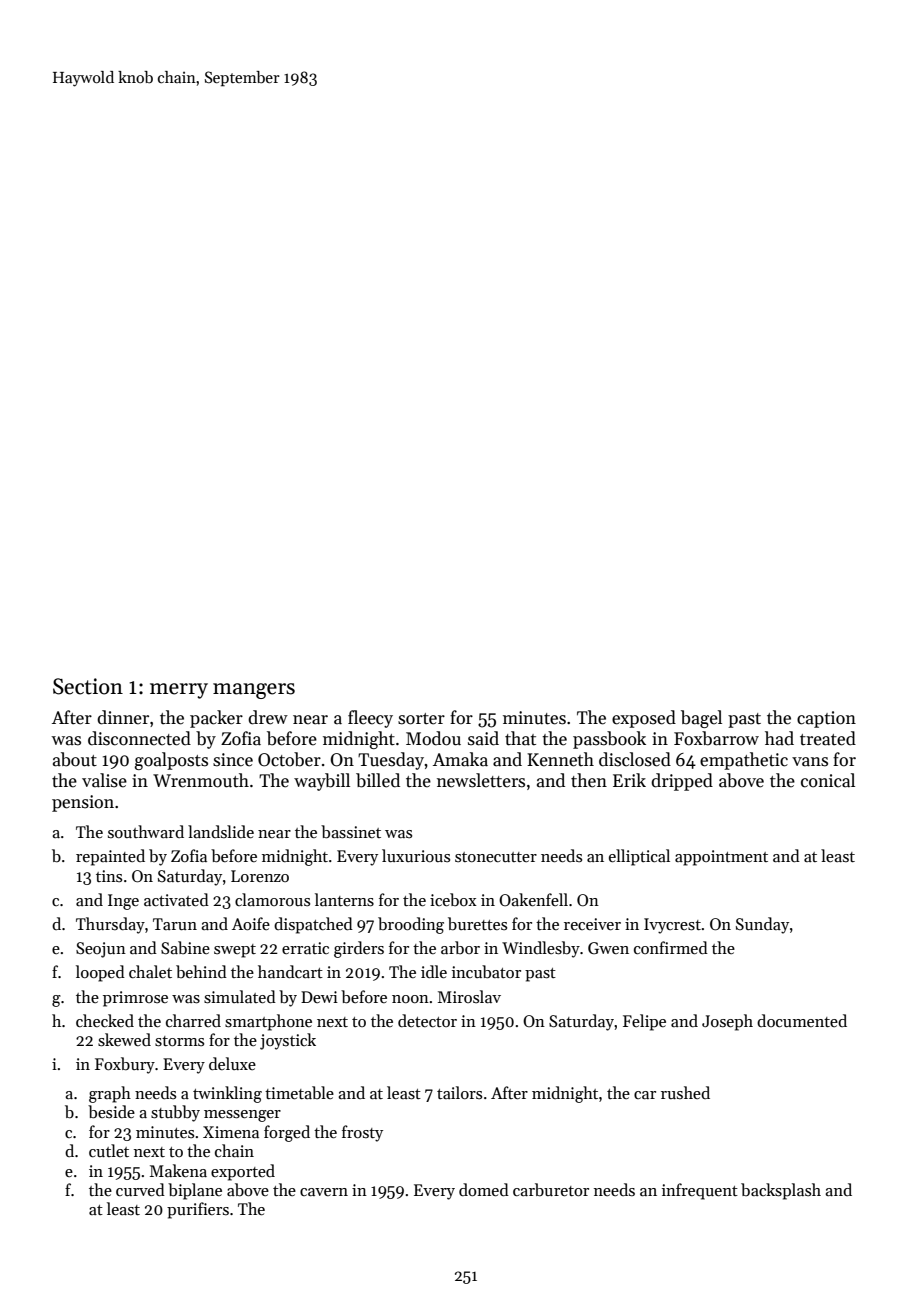  I want to click on Seojun, so click(101, 950).
